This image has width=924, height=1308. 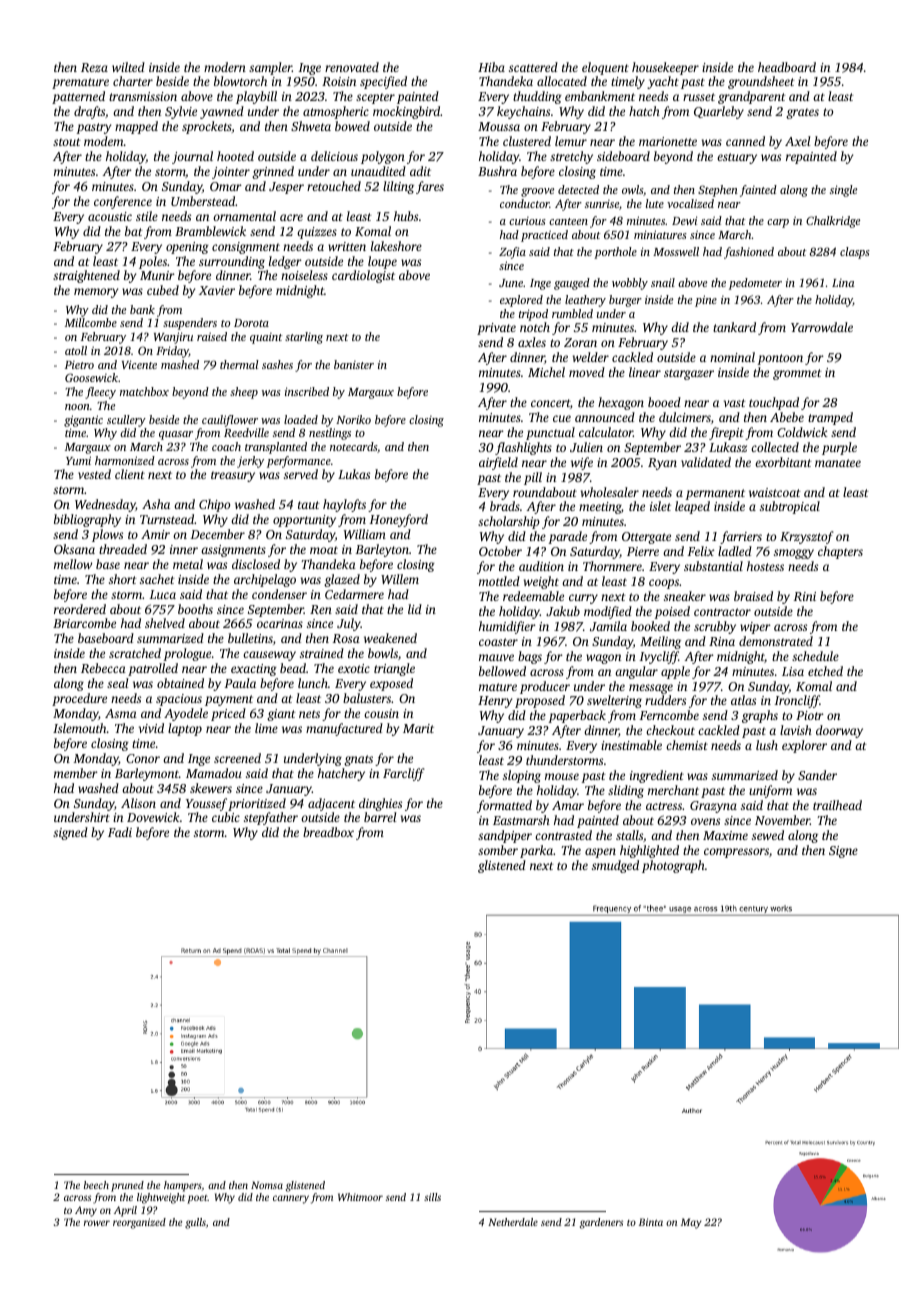 I want to click on Binta, so click(x=651, y=1222).
